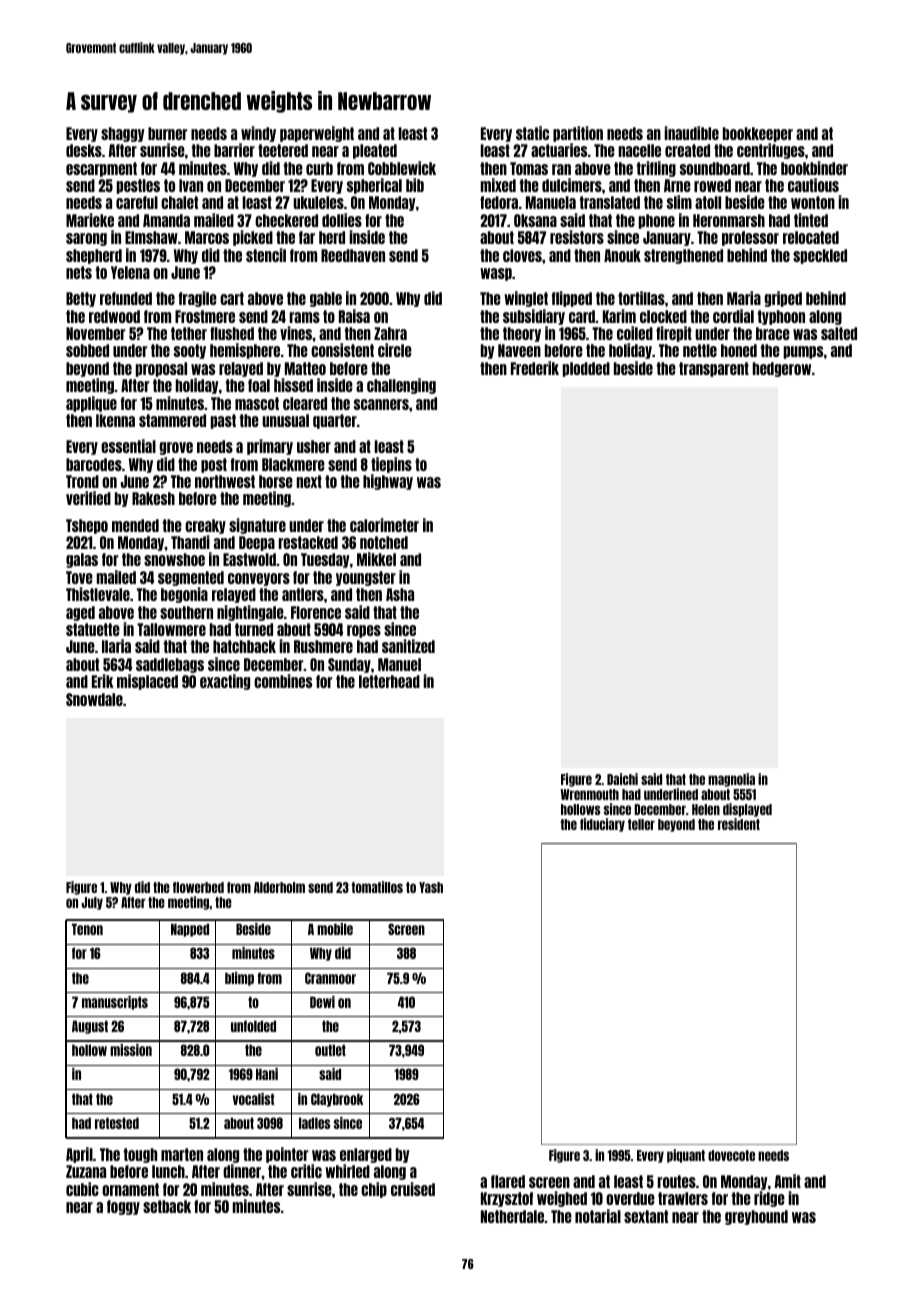  Describe the element at coordinates (330, 978) in the screenshot. I see `Cranmoor` at that location.
